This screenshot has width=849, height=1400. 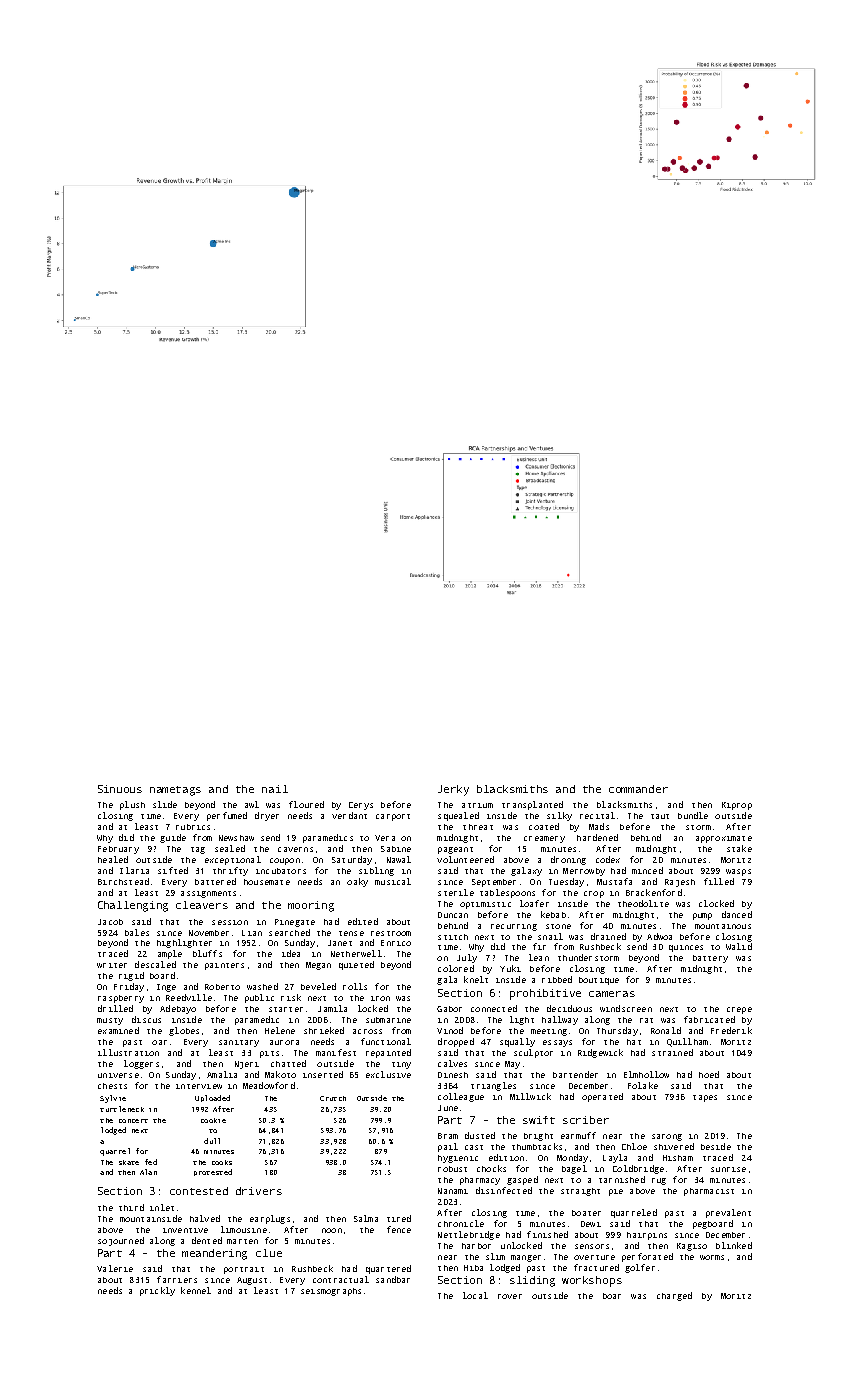 What do you see at coordinates (461, 1097) in the screenshot?
I see `colleague` at bounding box center [461, 1097].
